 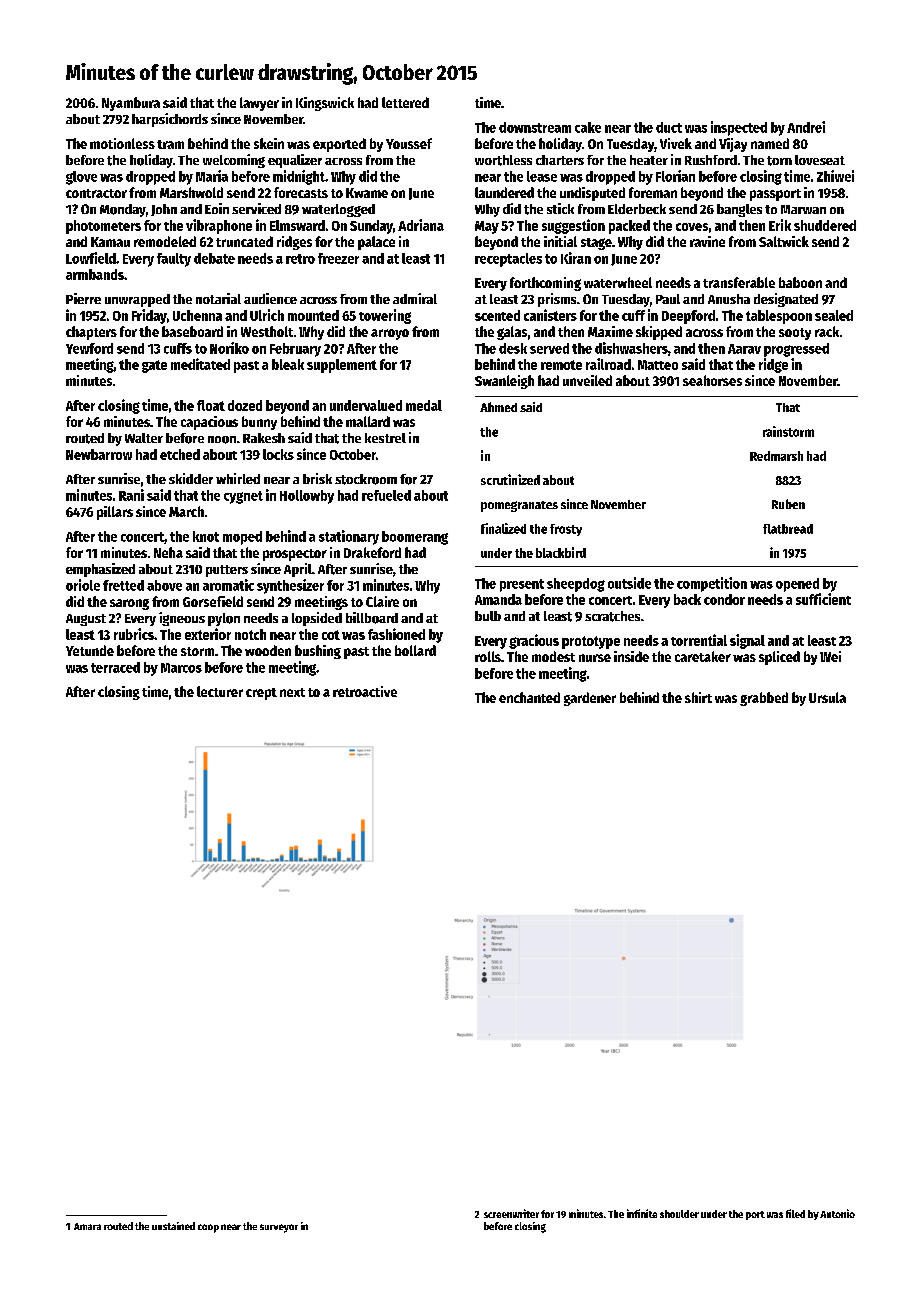 I want to click on Ruben, so click(x=788, y=504).
